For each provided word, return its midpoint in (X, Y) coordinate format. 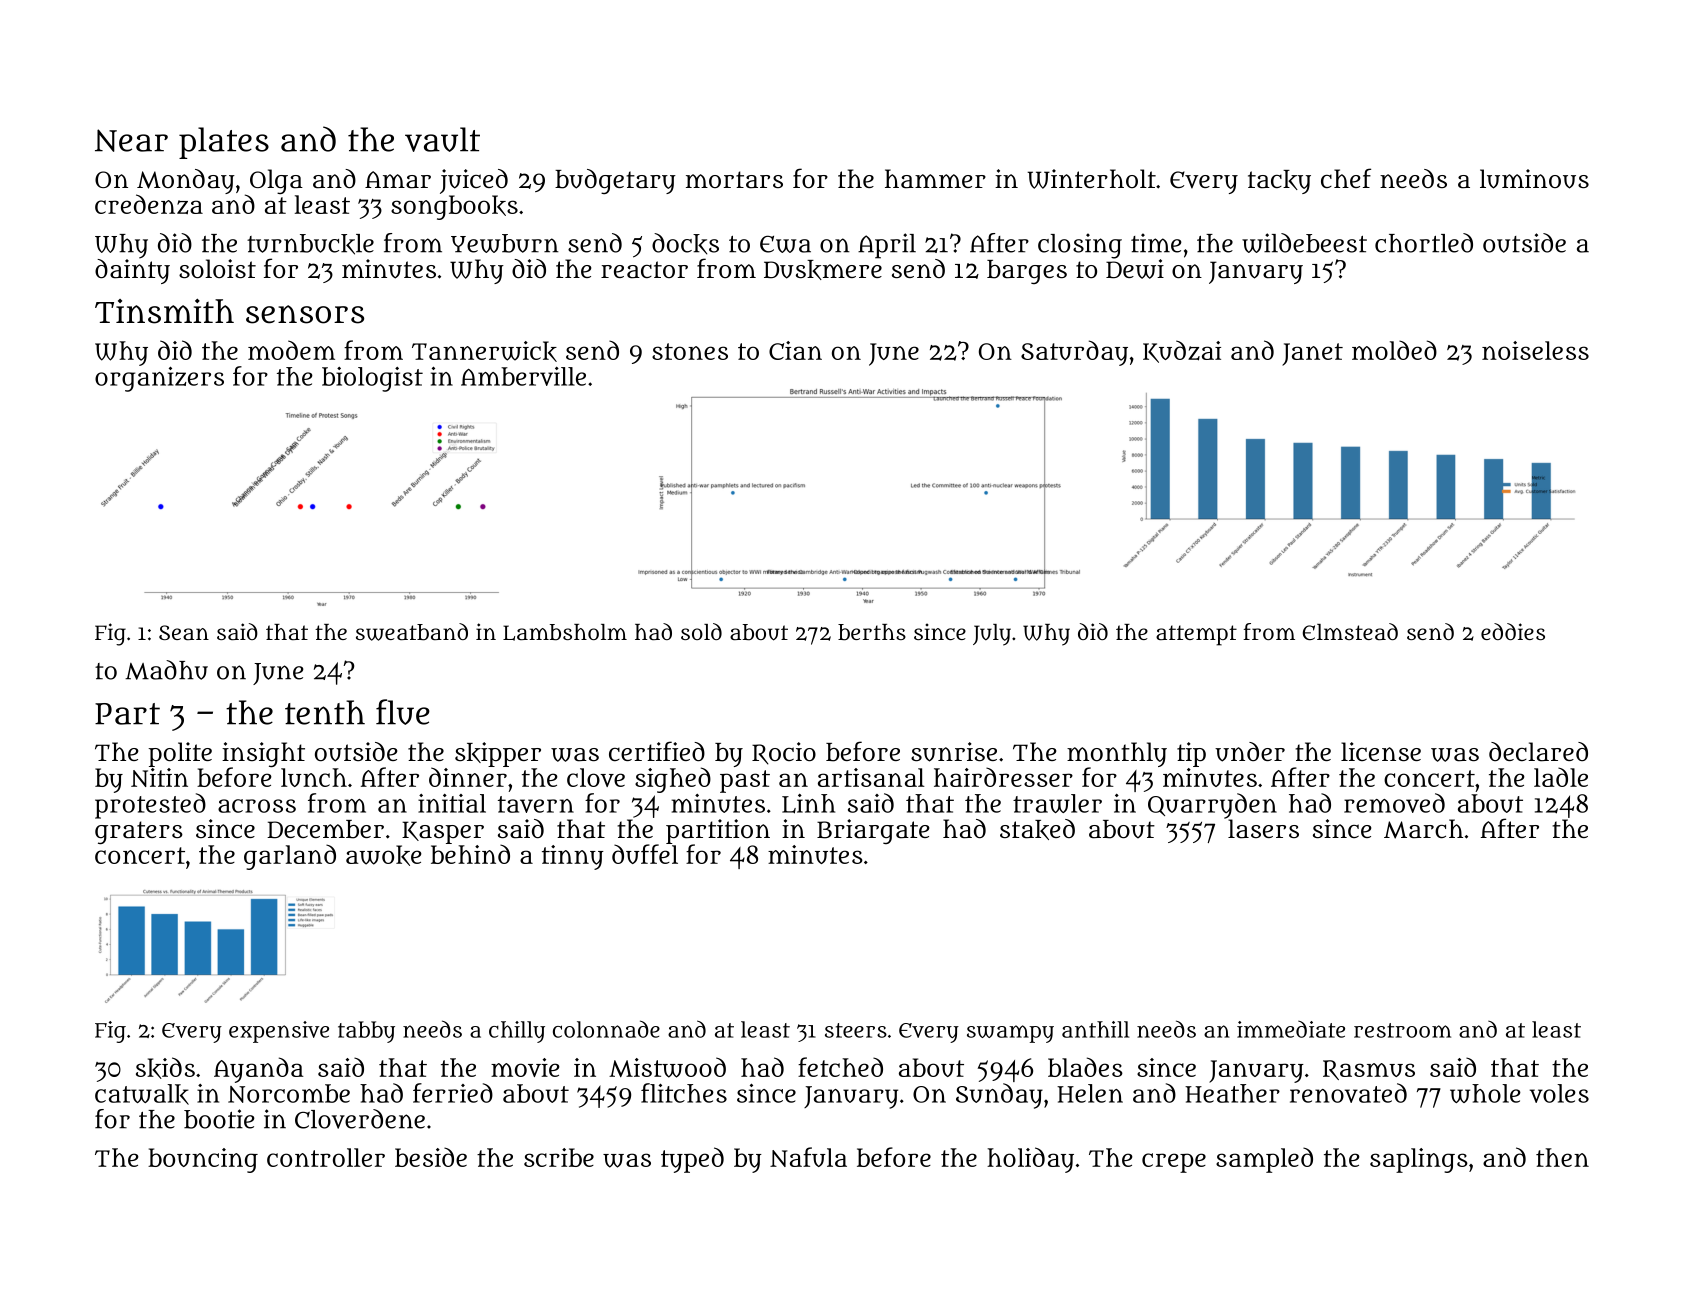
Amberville (523, 376)
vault (442, 139)
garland (290, 857)
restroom (1402, 1030)
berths (872, 632)
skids (165, 1068)
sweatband (412, 632)
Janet (1312, 354)
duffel (645, 854)
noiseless (1535, 350)
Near (131, 140)
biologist (372, 379)
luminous (1534, 179)
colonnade (606, 1029)
